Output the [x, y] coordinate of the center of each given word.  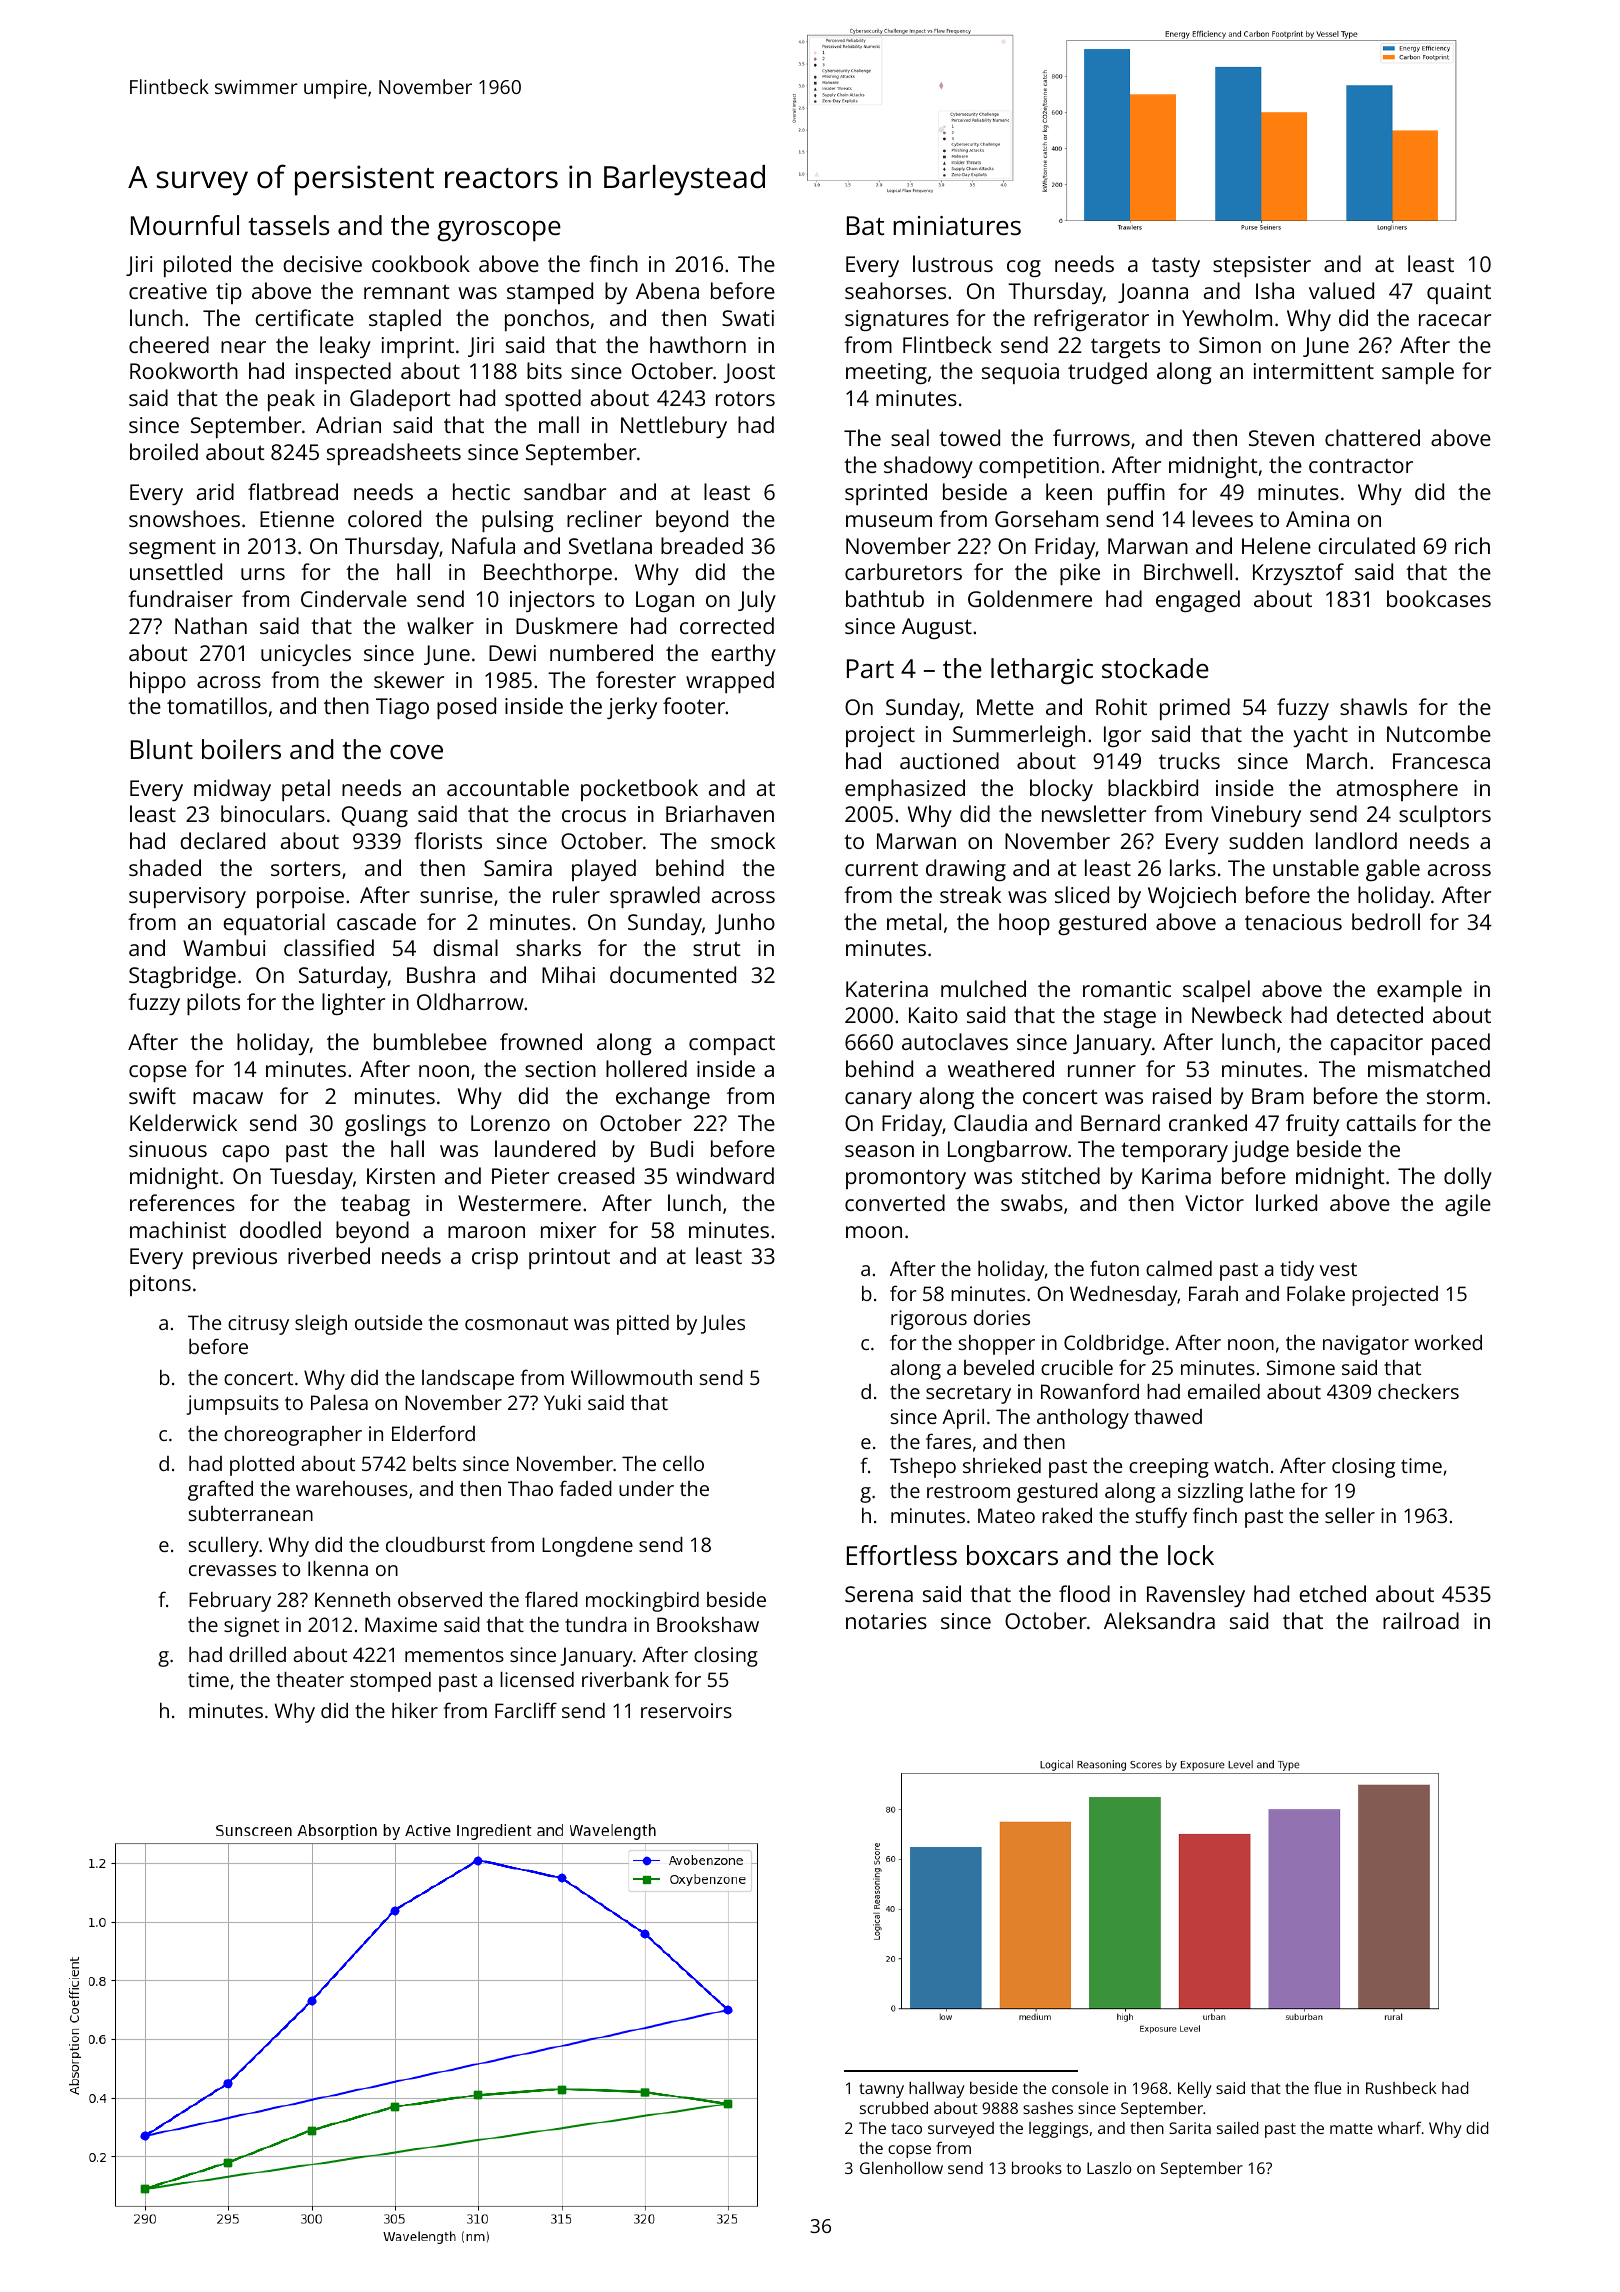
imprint [418, 347]
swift [152, 1095]
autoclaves [955, 1041]
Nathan [211, 625]
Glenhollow [901, 2168]
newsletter [1094, 813]
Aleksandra [1159, 1620]
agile [1468, 1205]
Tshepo [923, 1468]
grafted [220, 1490]
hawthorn [698, 344]
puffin [1136, 494]
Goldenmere [1030, 598]
